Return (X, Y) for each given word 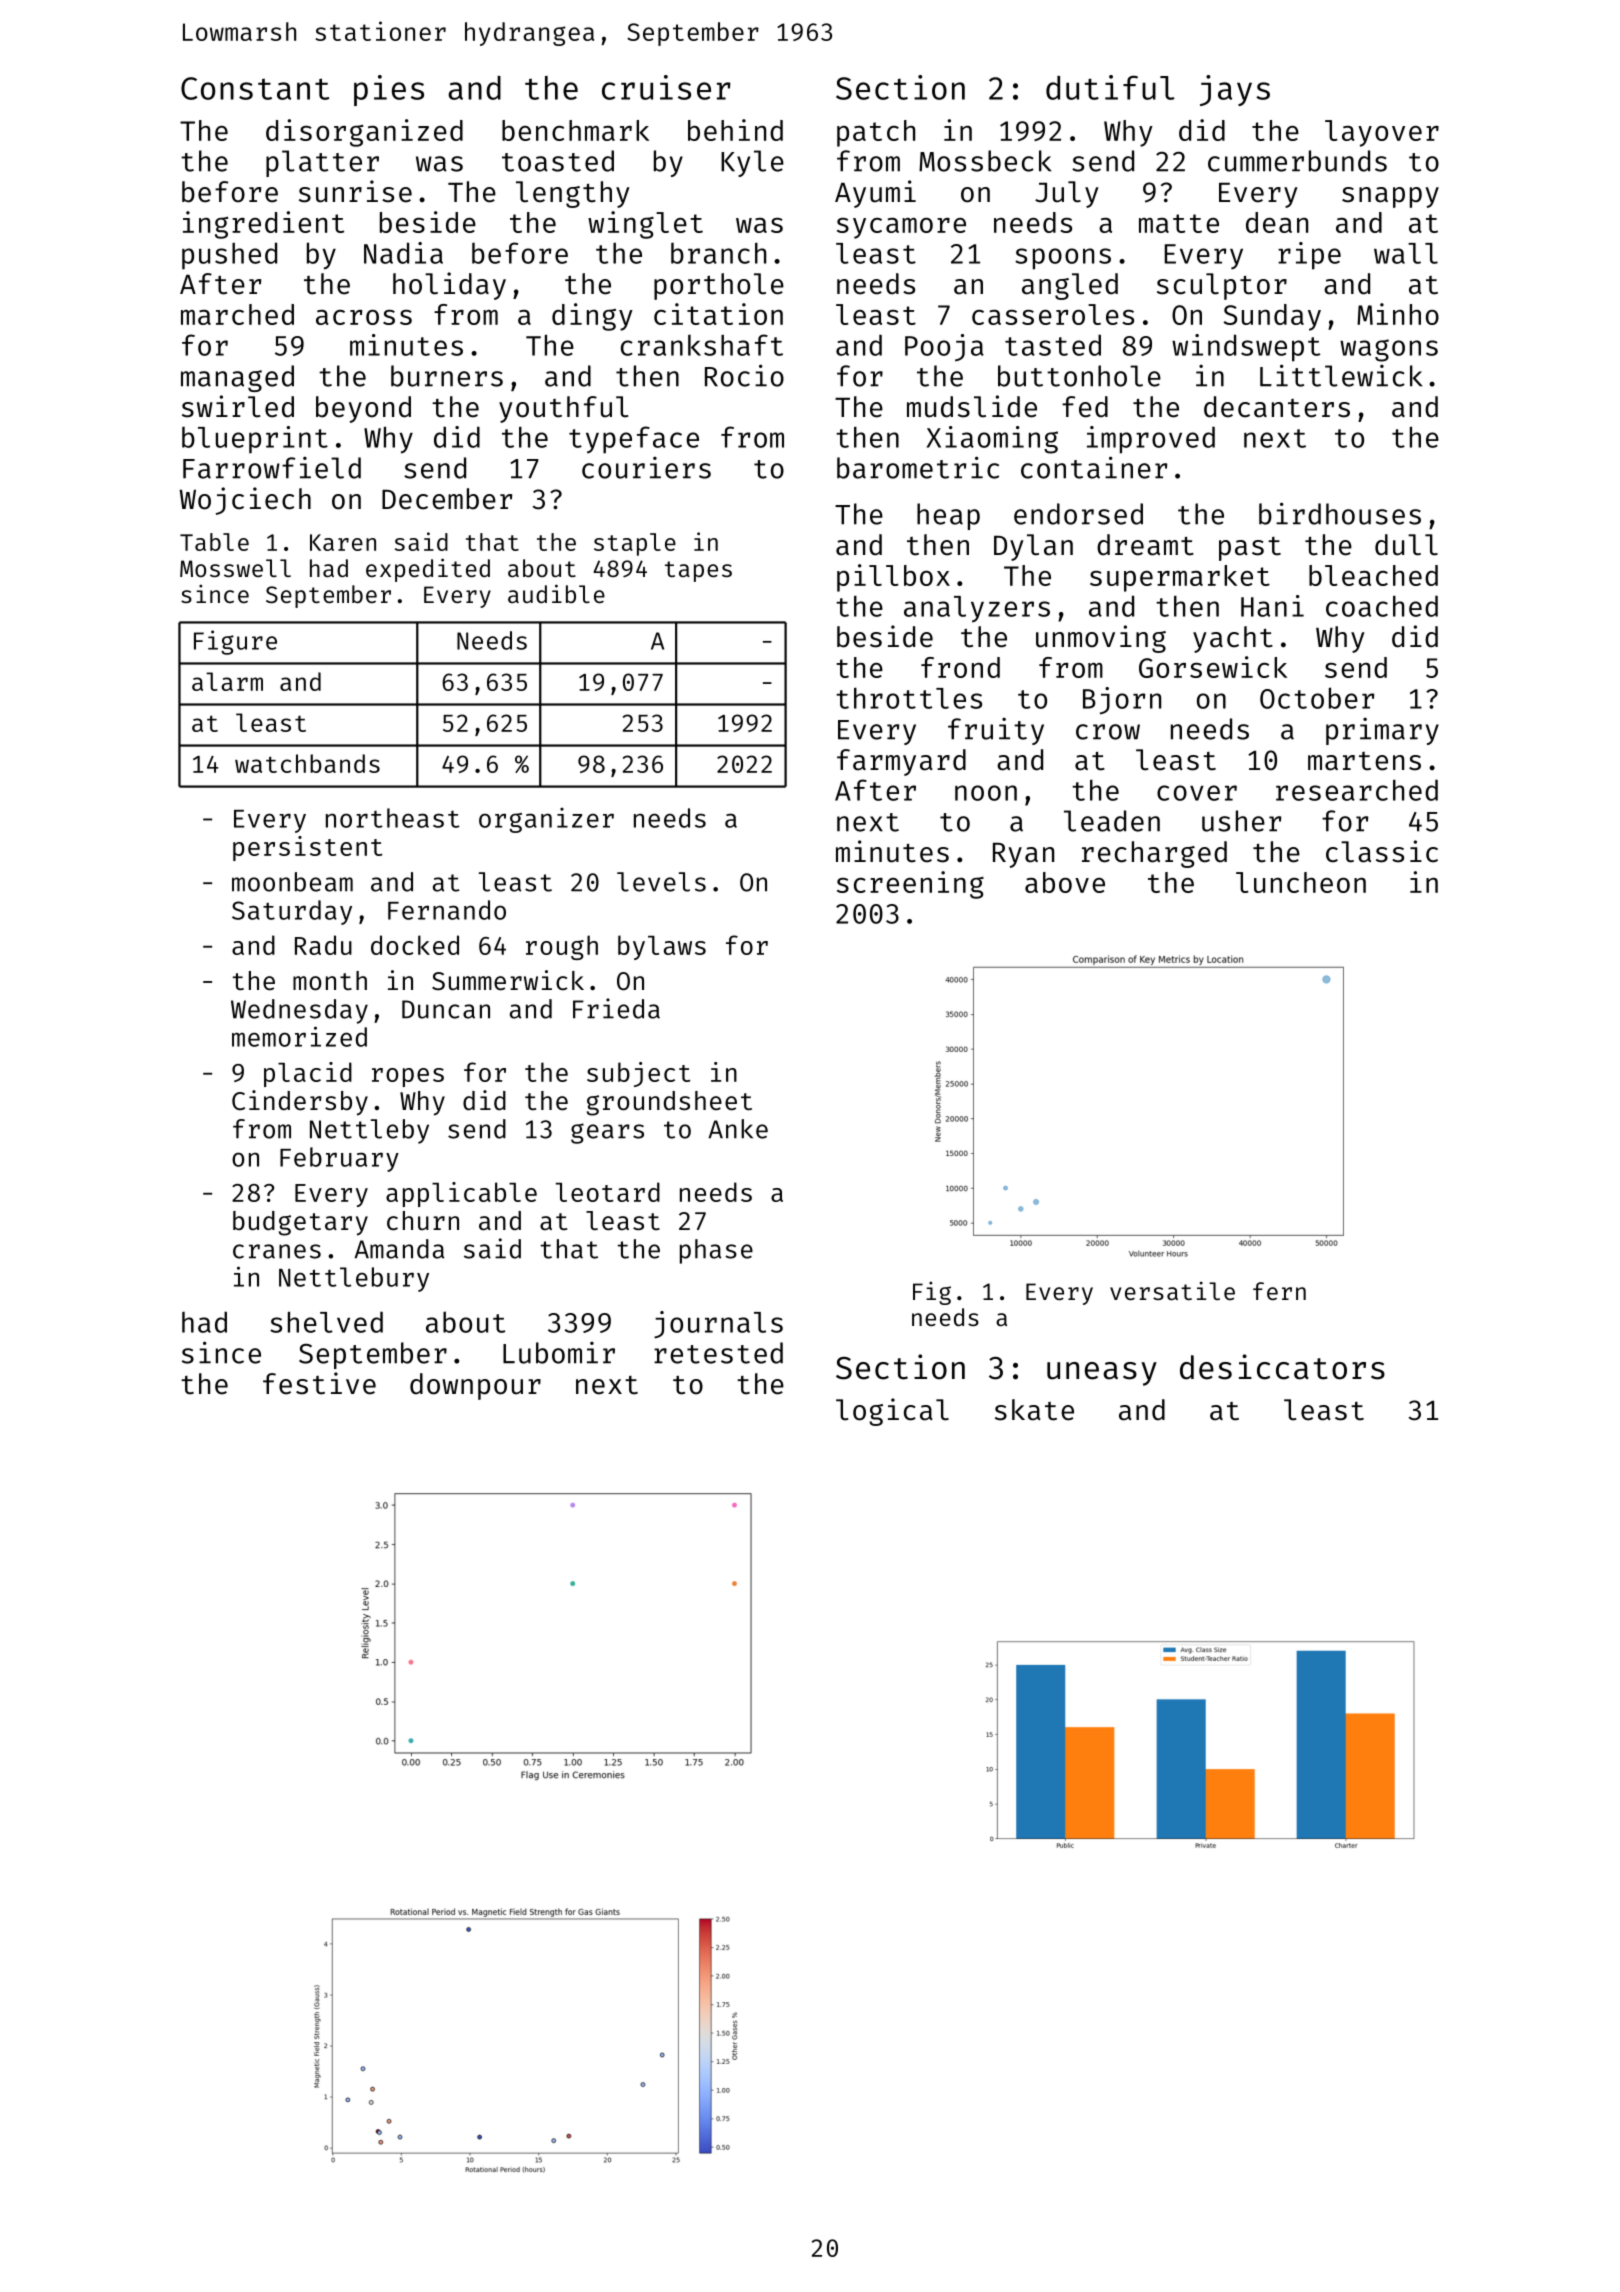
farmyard (901, 762)
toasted (558, 161)
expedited (428, 570)
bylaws (662, 947)
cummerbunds (1297, 161)
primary (1382, 731)
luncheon (1301, 882)
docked (415, 945)
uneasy (1102, 1374)
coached (1382, 606)
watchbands (307, 763)
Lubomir (559, 1352)
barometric (918, 467)
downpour (475, 1386)
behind (735, 130)
